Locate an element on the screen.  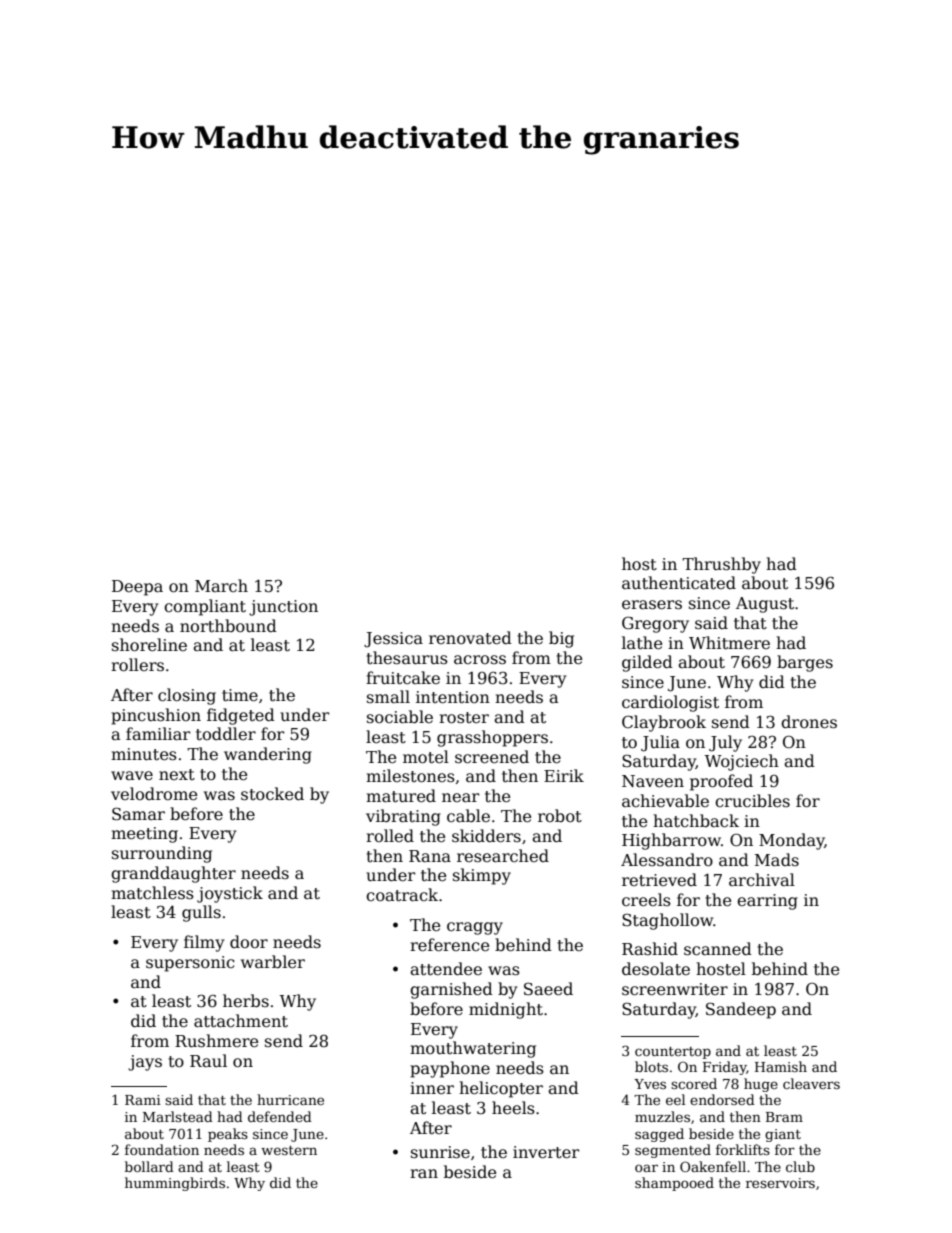
Deepa is located at coordinates (137, 588).
